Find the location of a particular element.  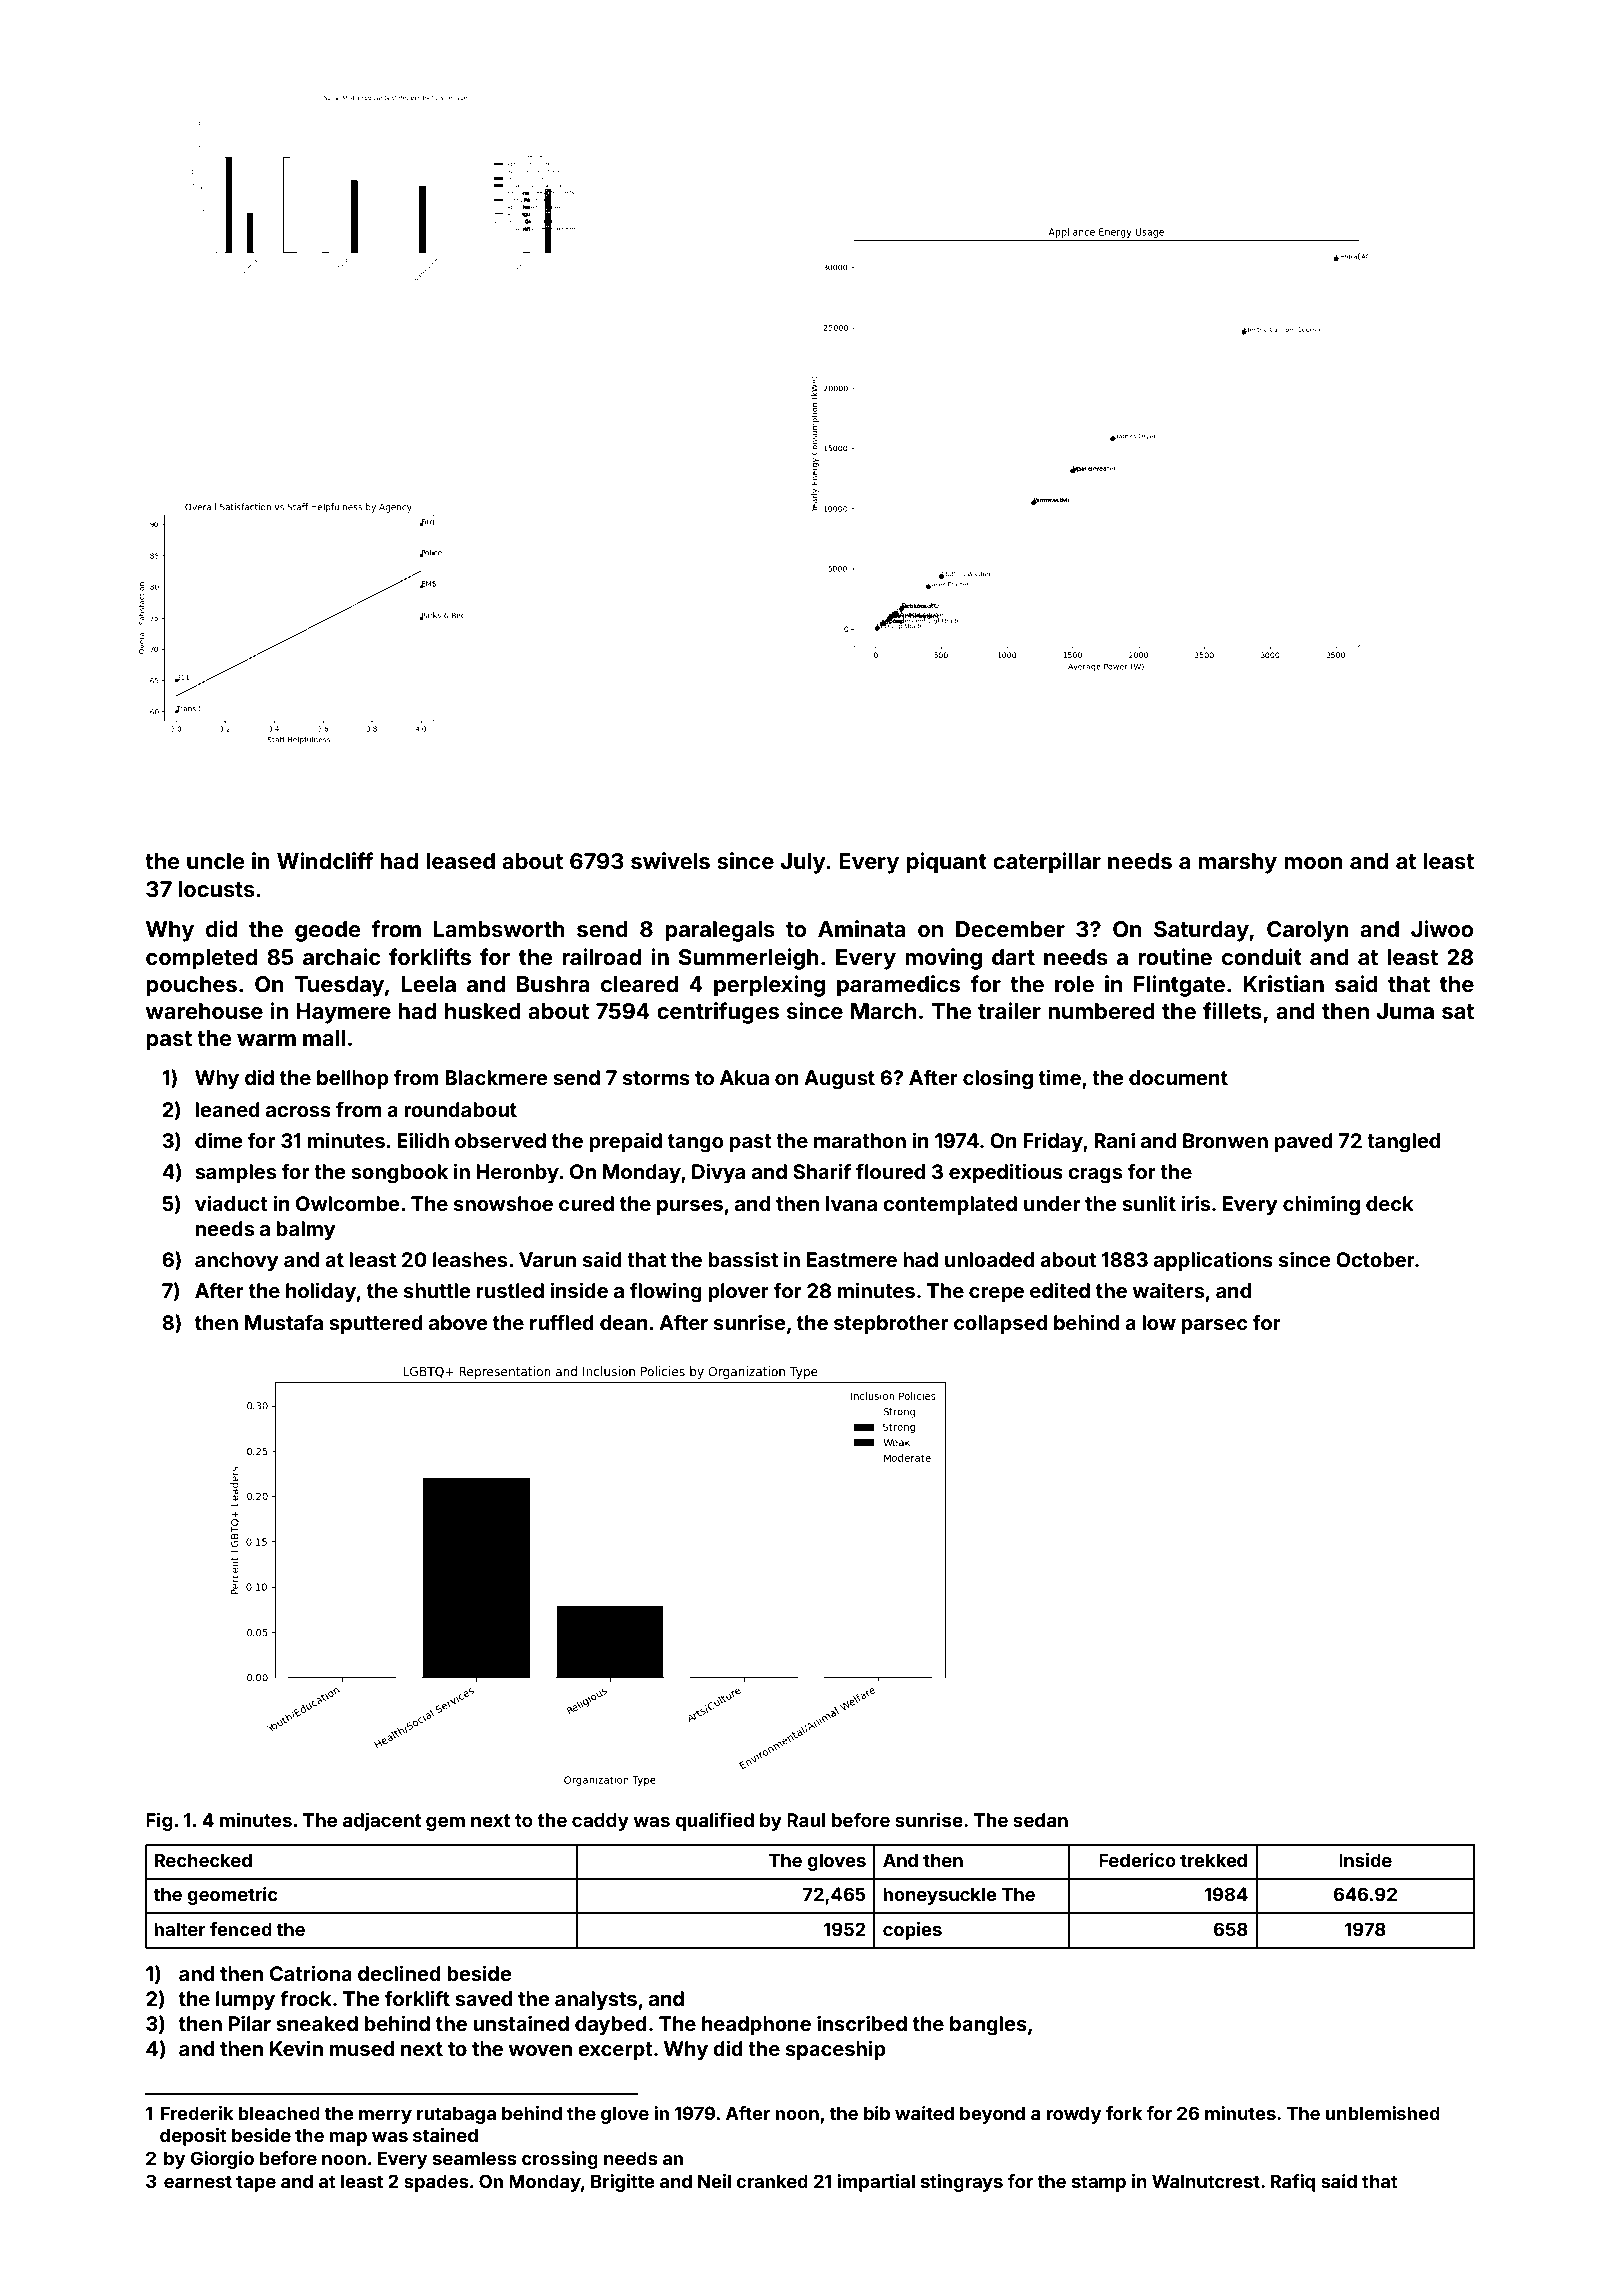

sedan is located at coordinates (1040, 1820).
